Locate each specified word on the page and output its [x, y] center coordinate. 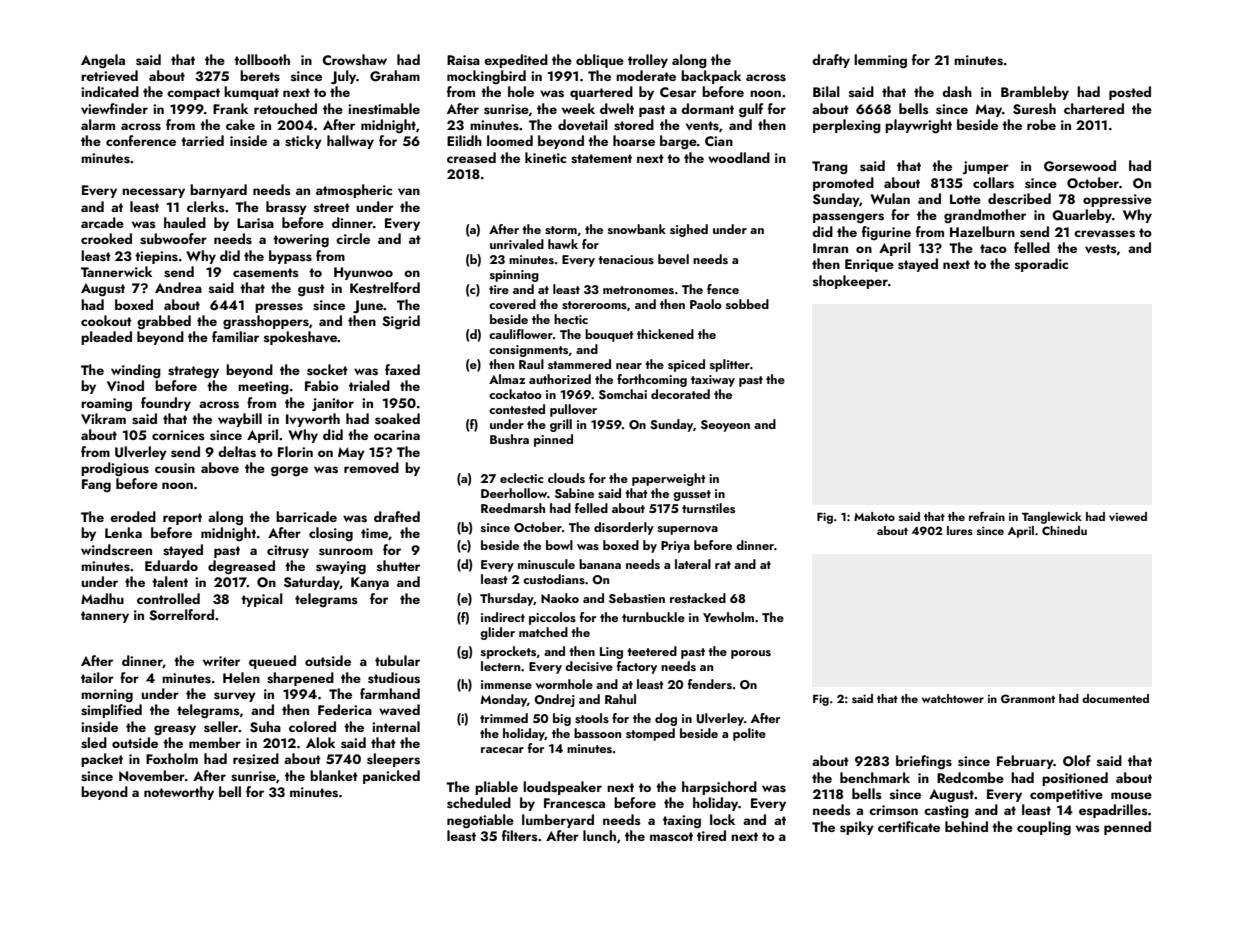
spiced [686, 365]
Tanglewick [1052, 518]
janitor [333, 404]
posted [1130, 93]
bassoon [597, 733]
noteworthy [179, 793]
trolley [648, 61]
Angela [103, 61]
